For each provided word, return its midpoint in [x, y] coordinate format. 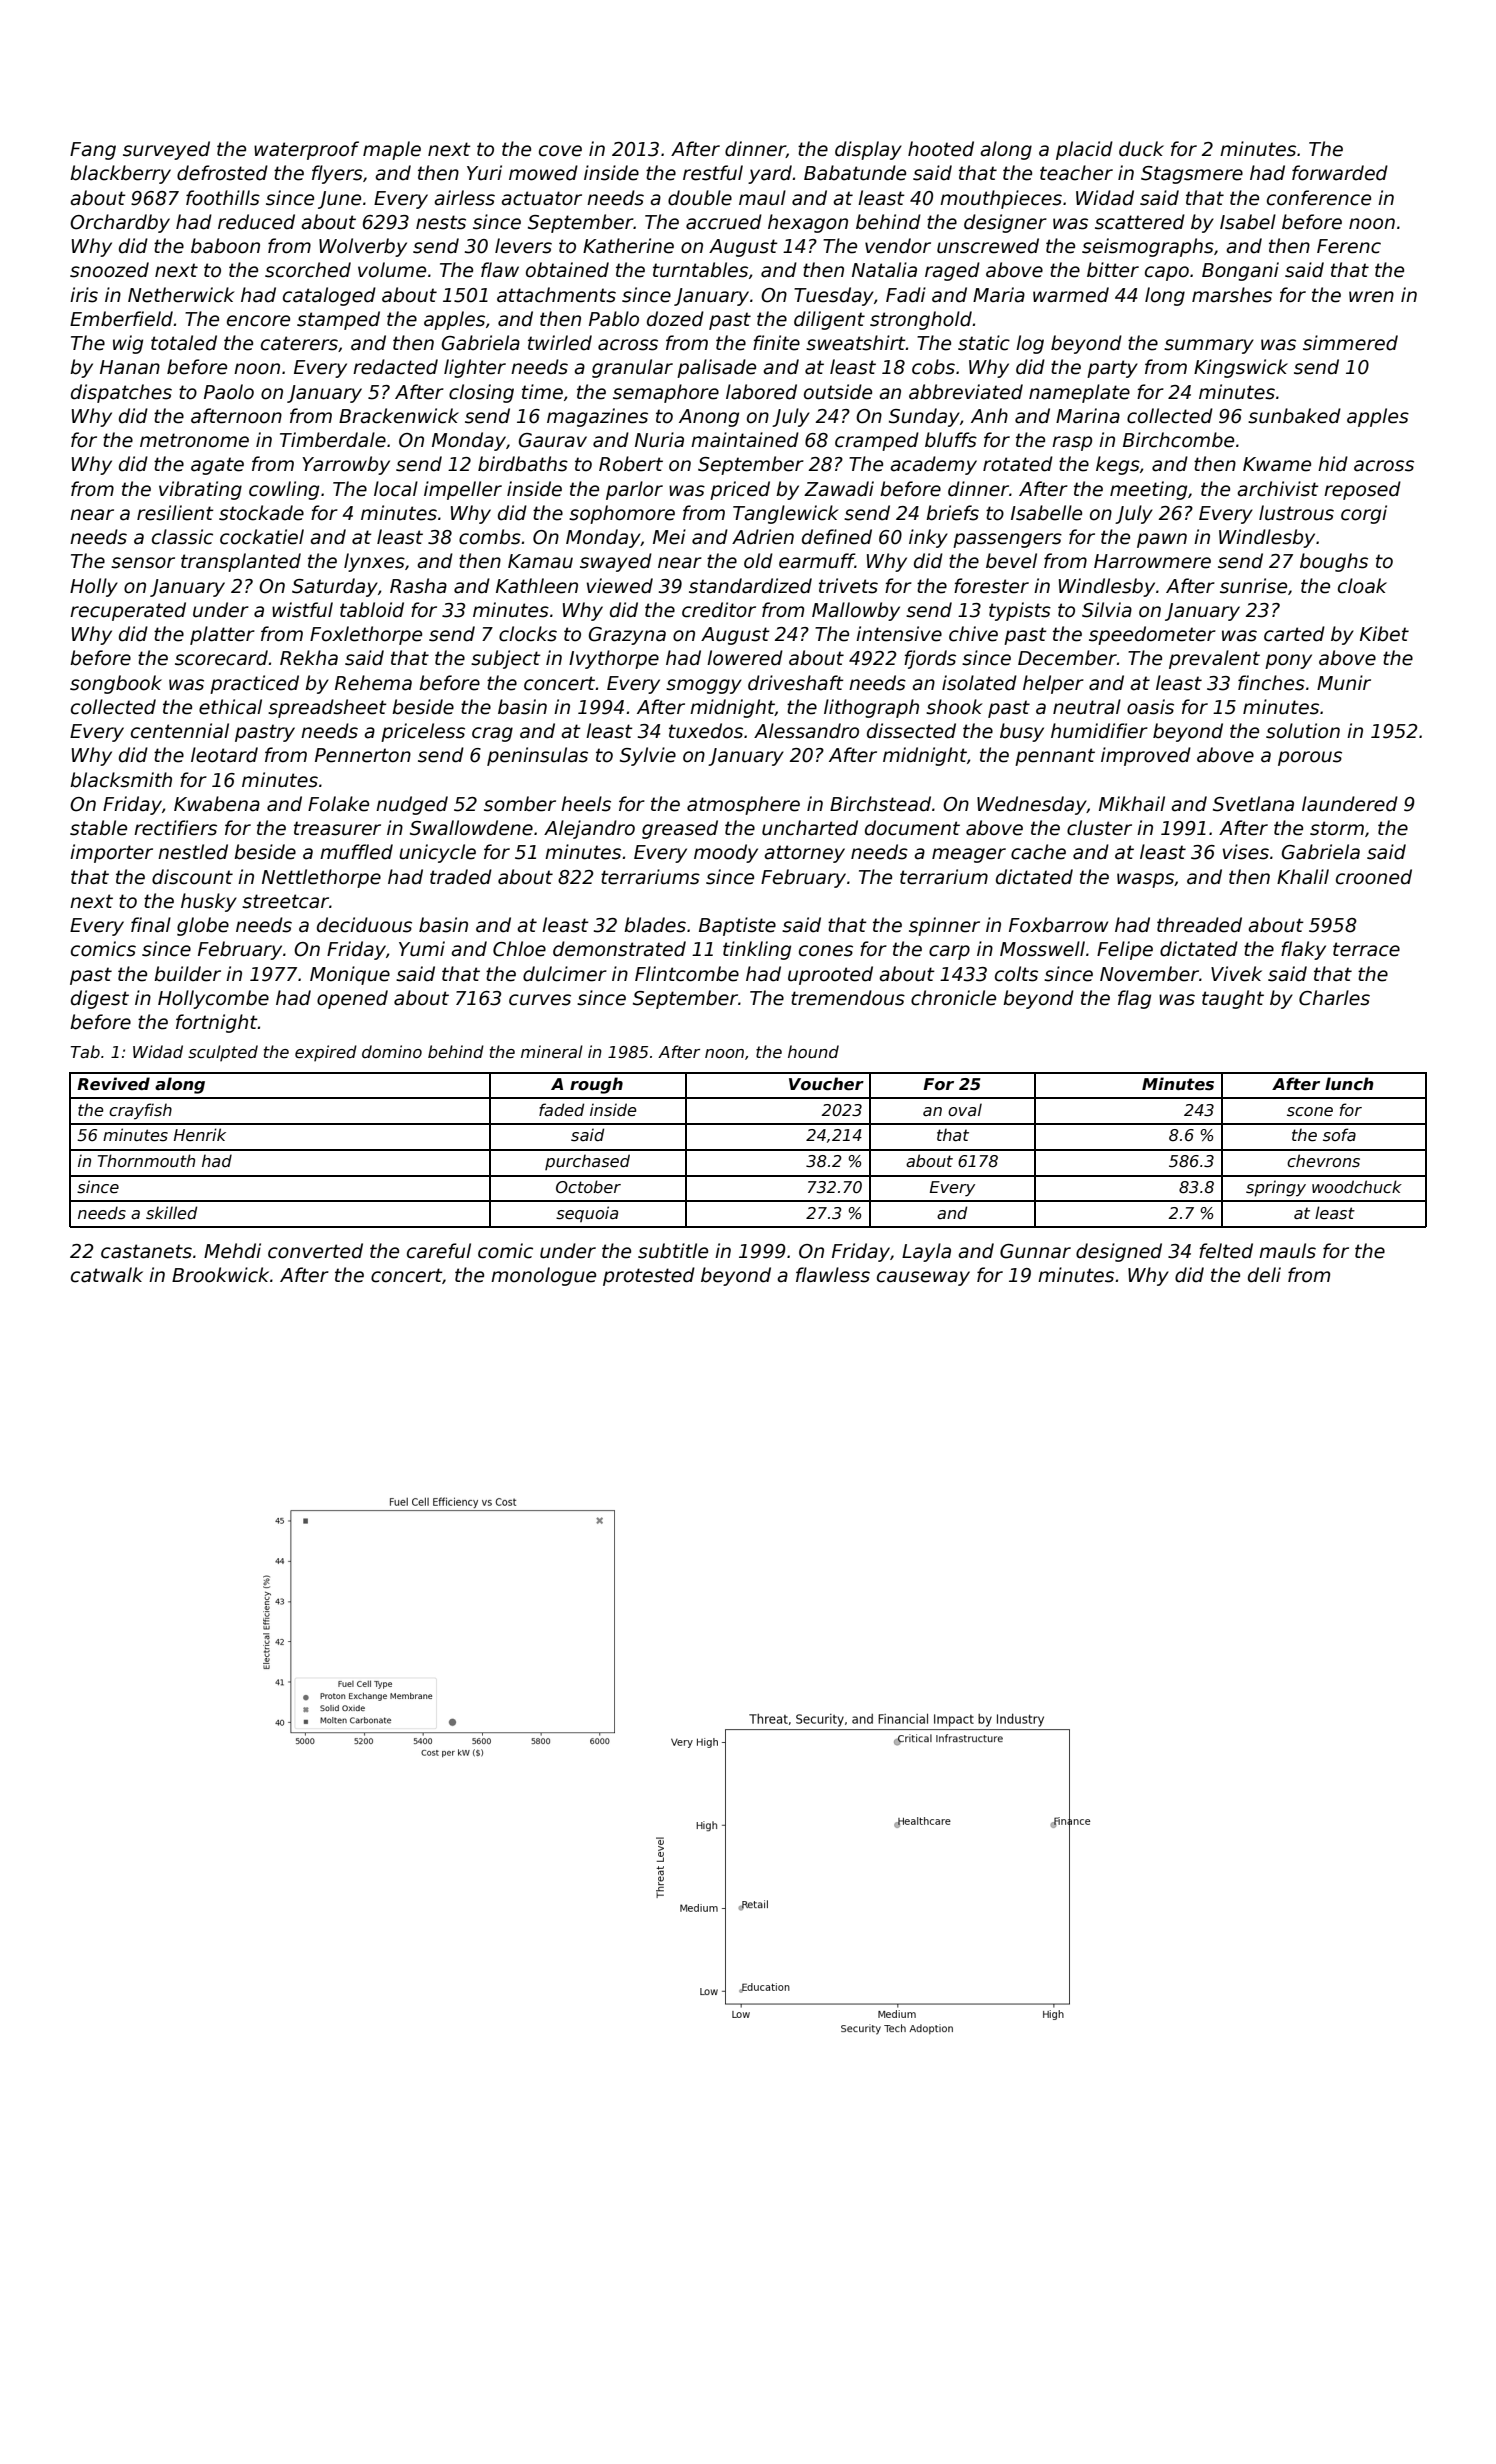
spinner [944, 926]
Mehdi [232, 1251]
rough [596, 1085]
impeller [463, 490]
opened [352, 999]
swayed [616, 562]
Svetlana [1253, 804]
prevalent [1214, 659]
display [868, 150]
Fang [93, 151]
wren [1371, 297]
